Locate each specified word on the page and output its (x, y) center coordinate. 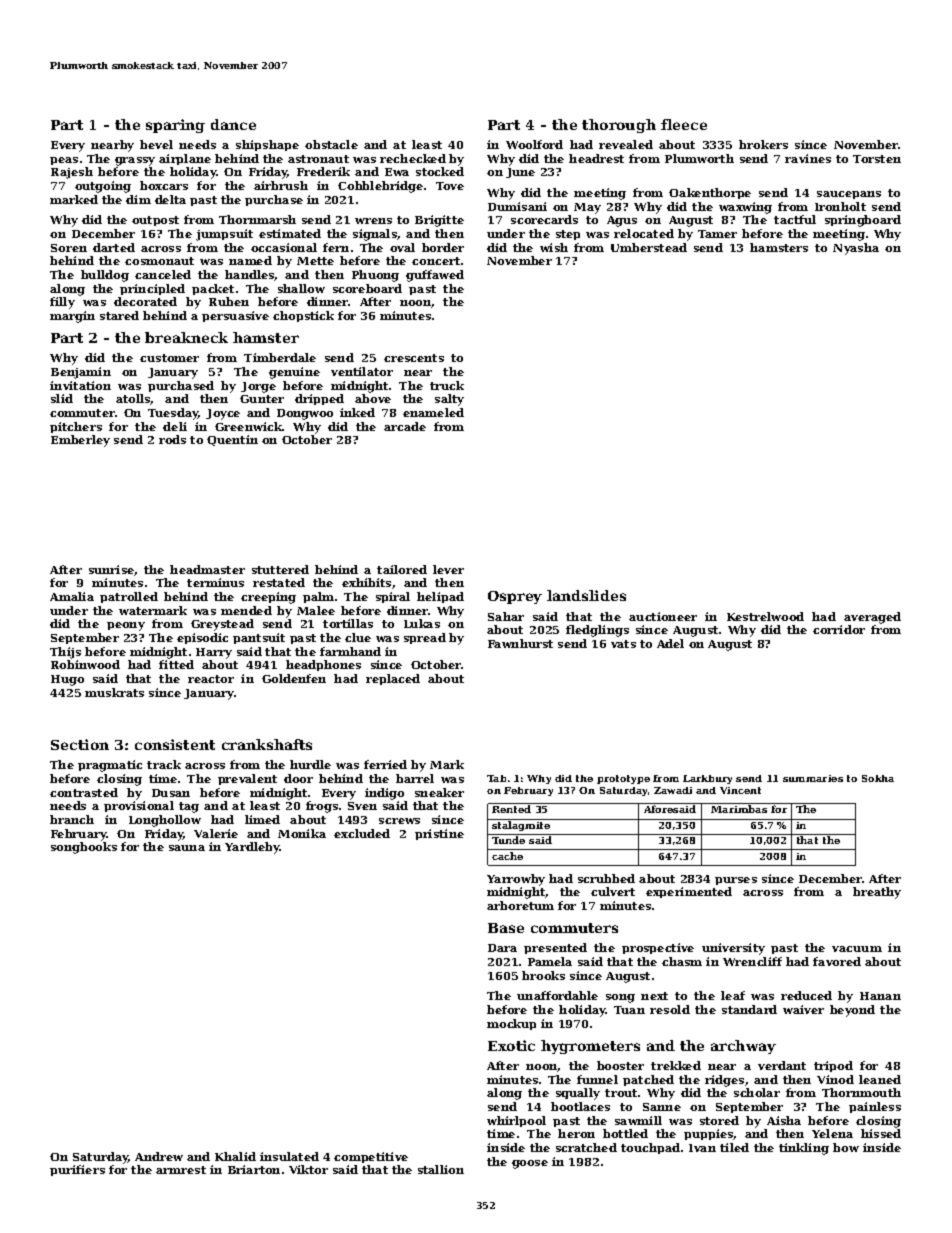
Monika (302, 833)
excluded (362, 833)
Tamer (717, 234)
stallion (441, 1169)
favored (837, 961)
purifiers (77, 1170)
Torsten (877, 159)
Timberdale (280, 357)
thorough (619, 126)
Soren (69, 248)
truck (447, 385)
